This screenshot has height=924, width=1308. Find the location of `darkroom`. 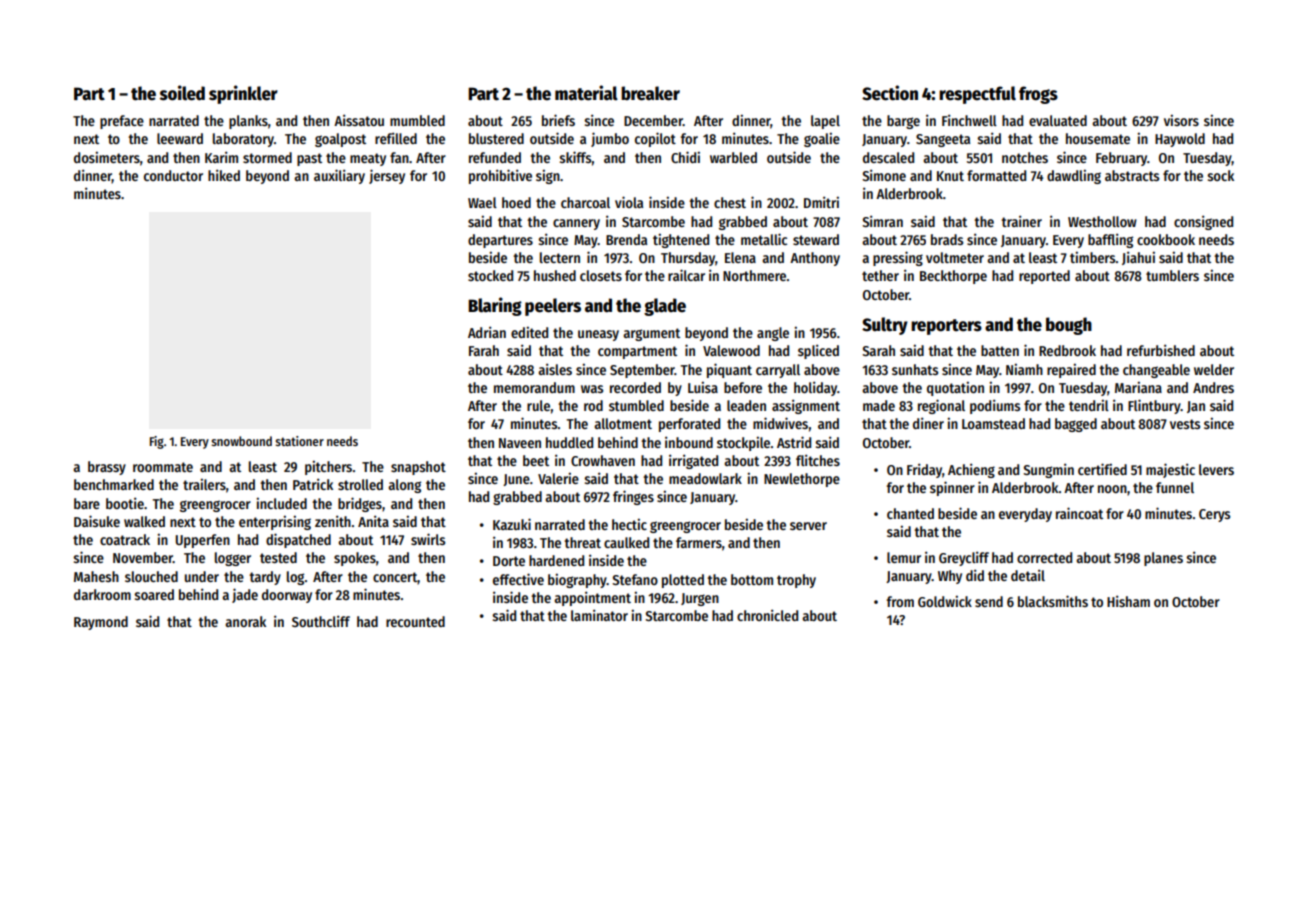

darkroom is located at coordinates (102, 594).
